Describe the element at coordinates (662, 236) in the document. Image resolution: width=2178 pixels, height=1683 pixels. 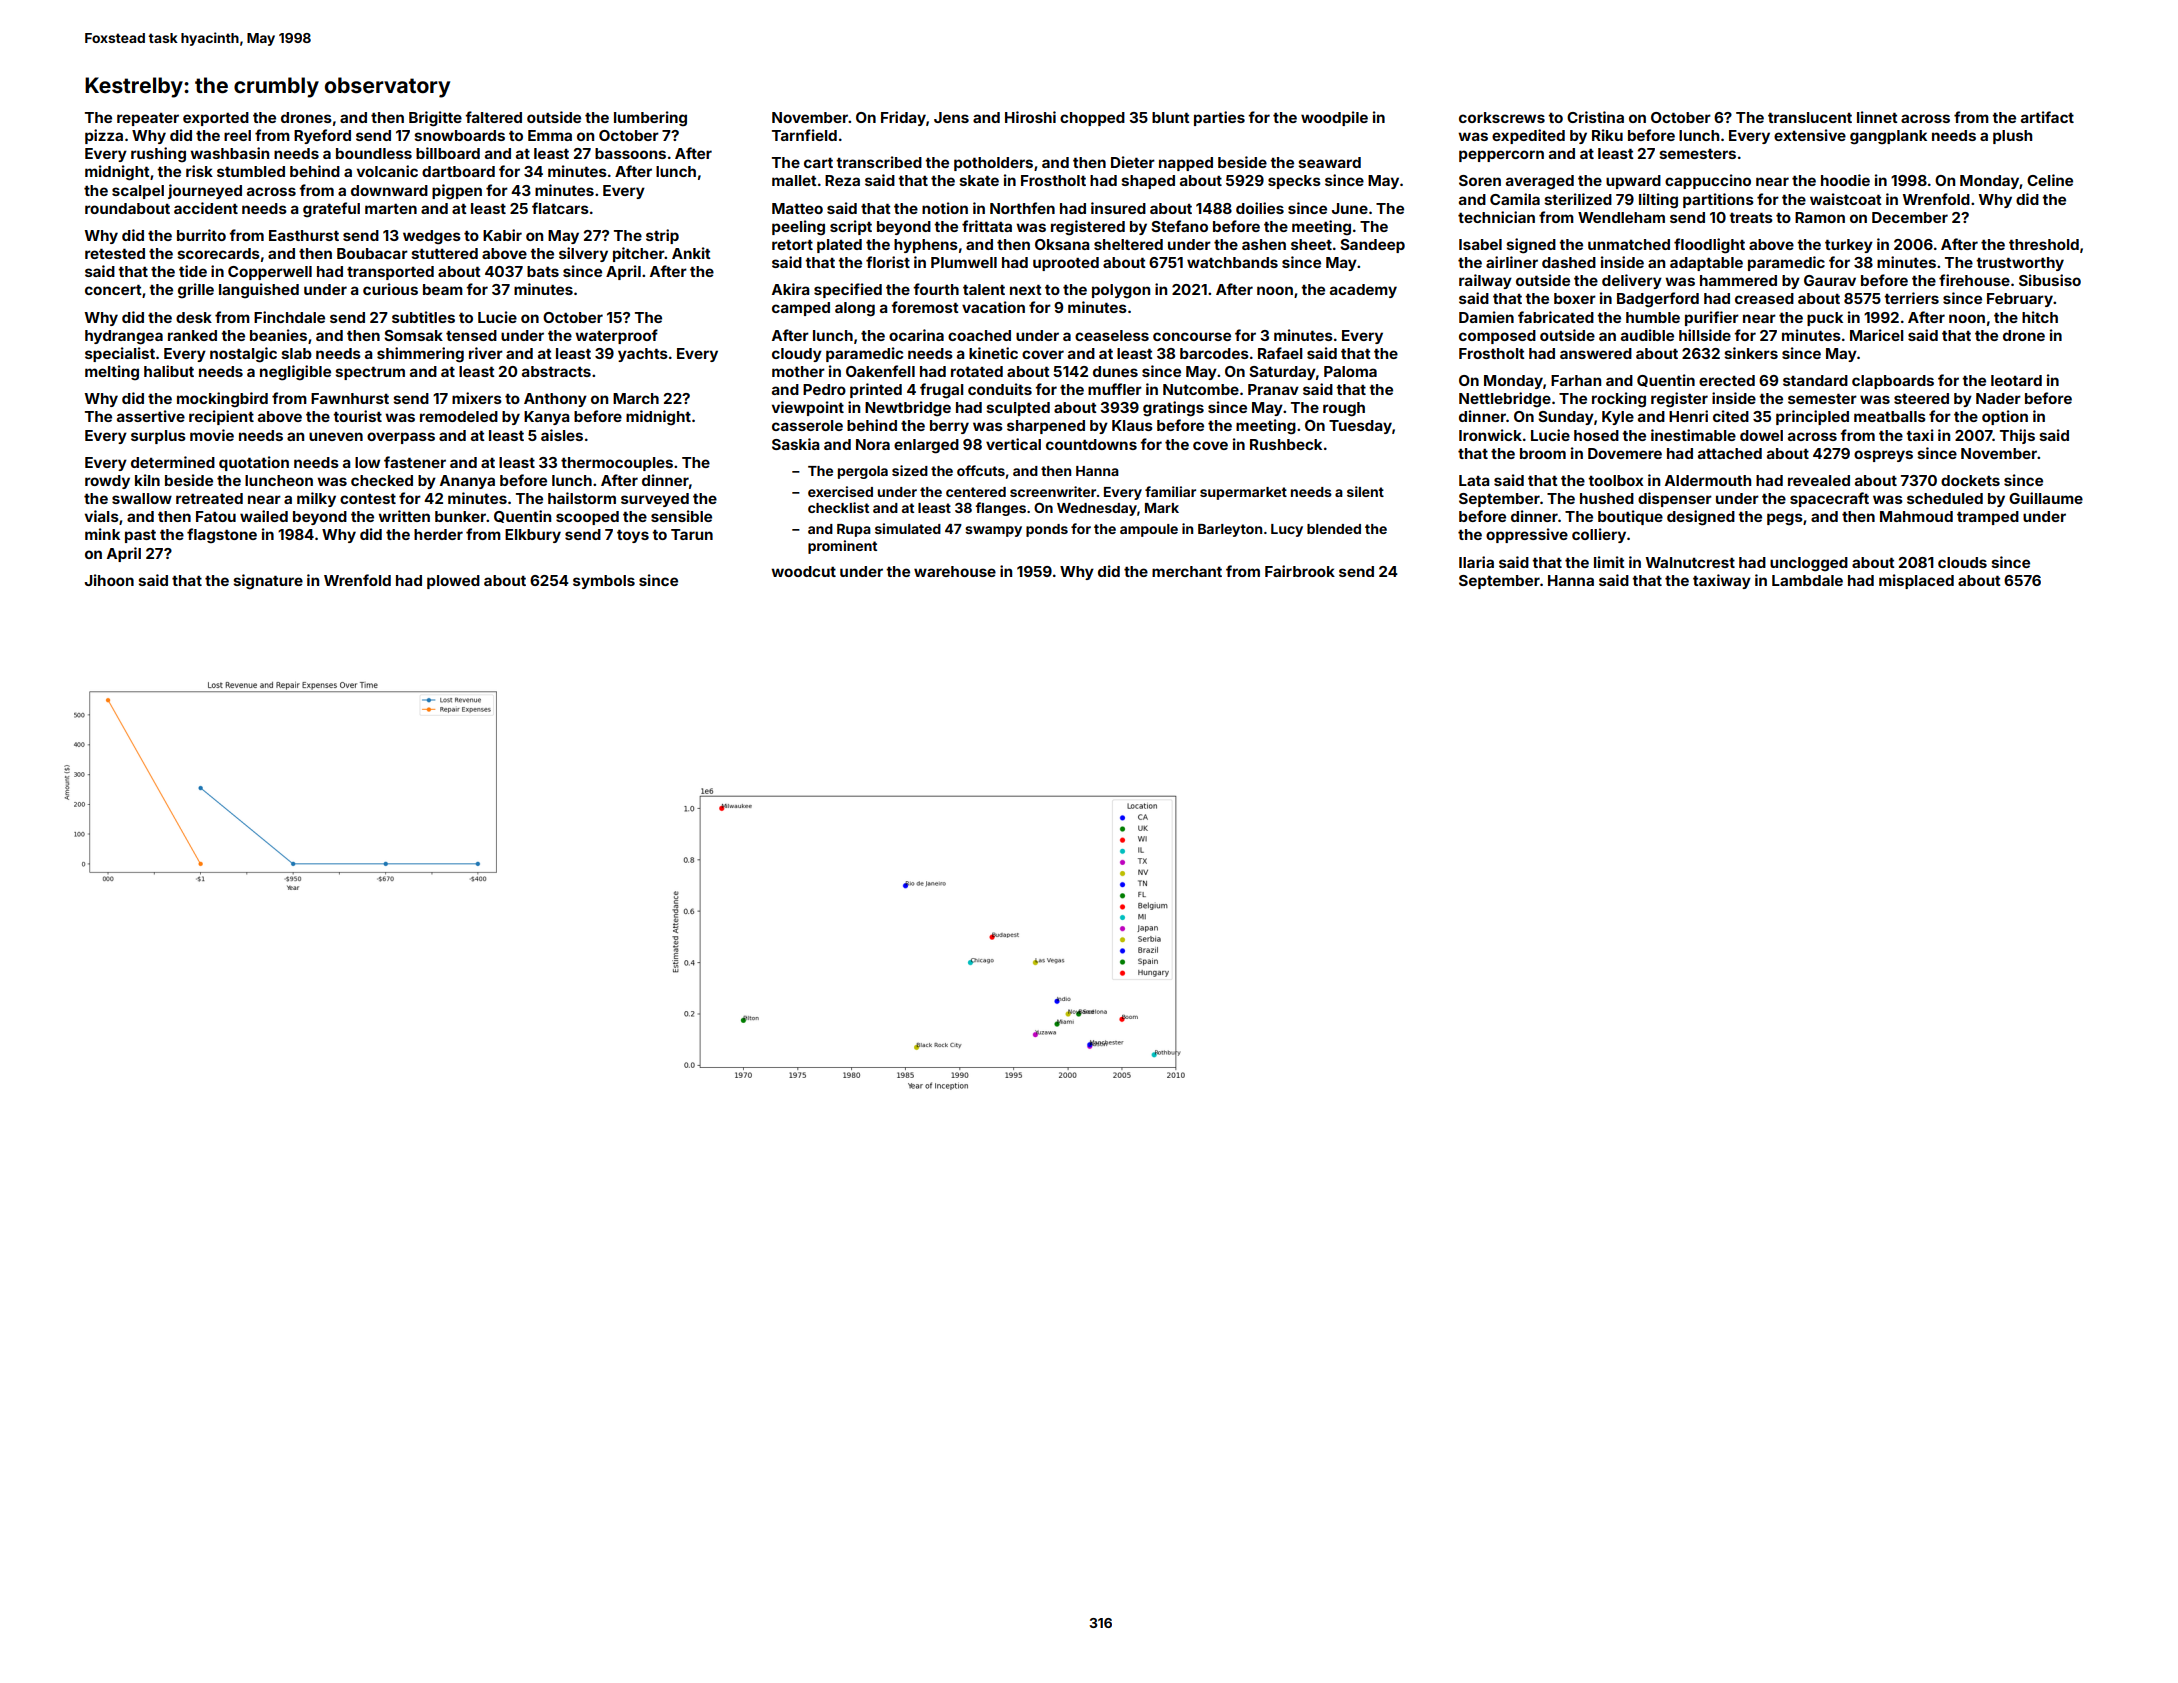
I see `strip` at that location.
